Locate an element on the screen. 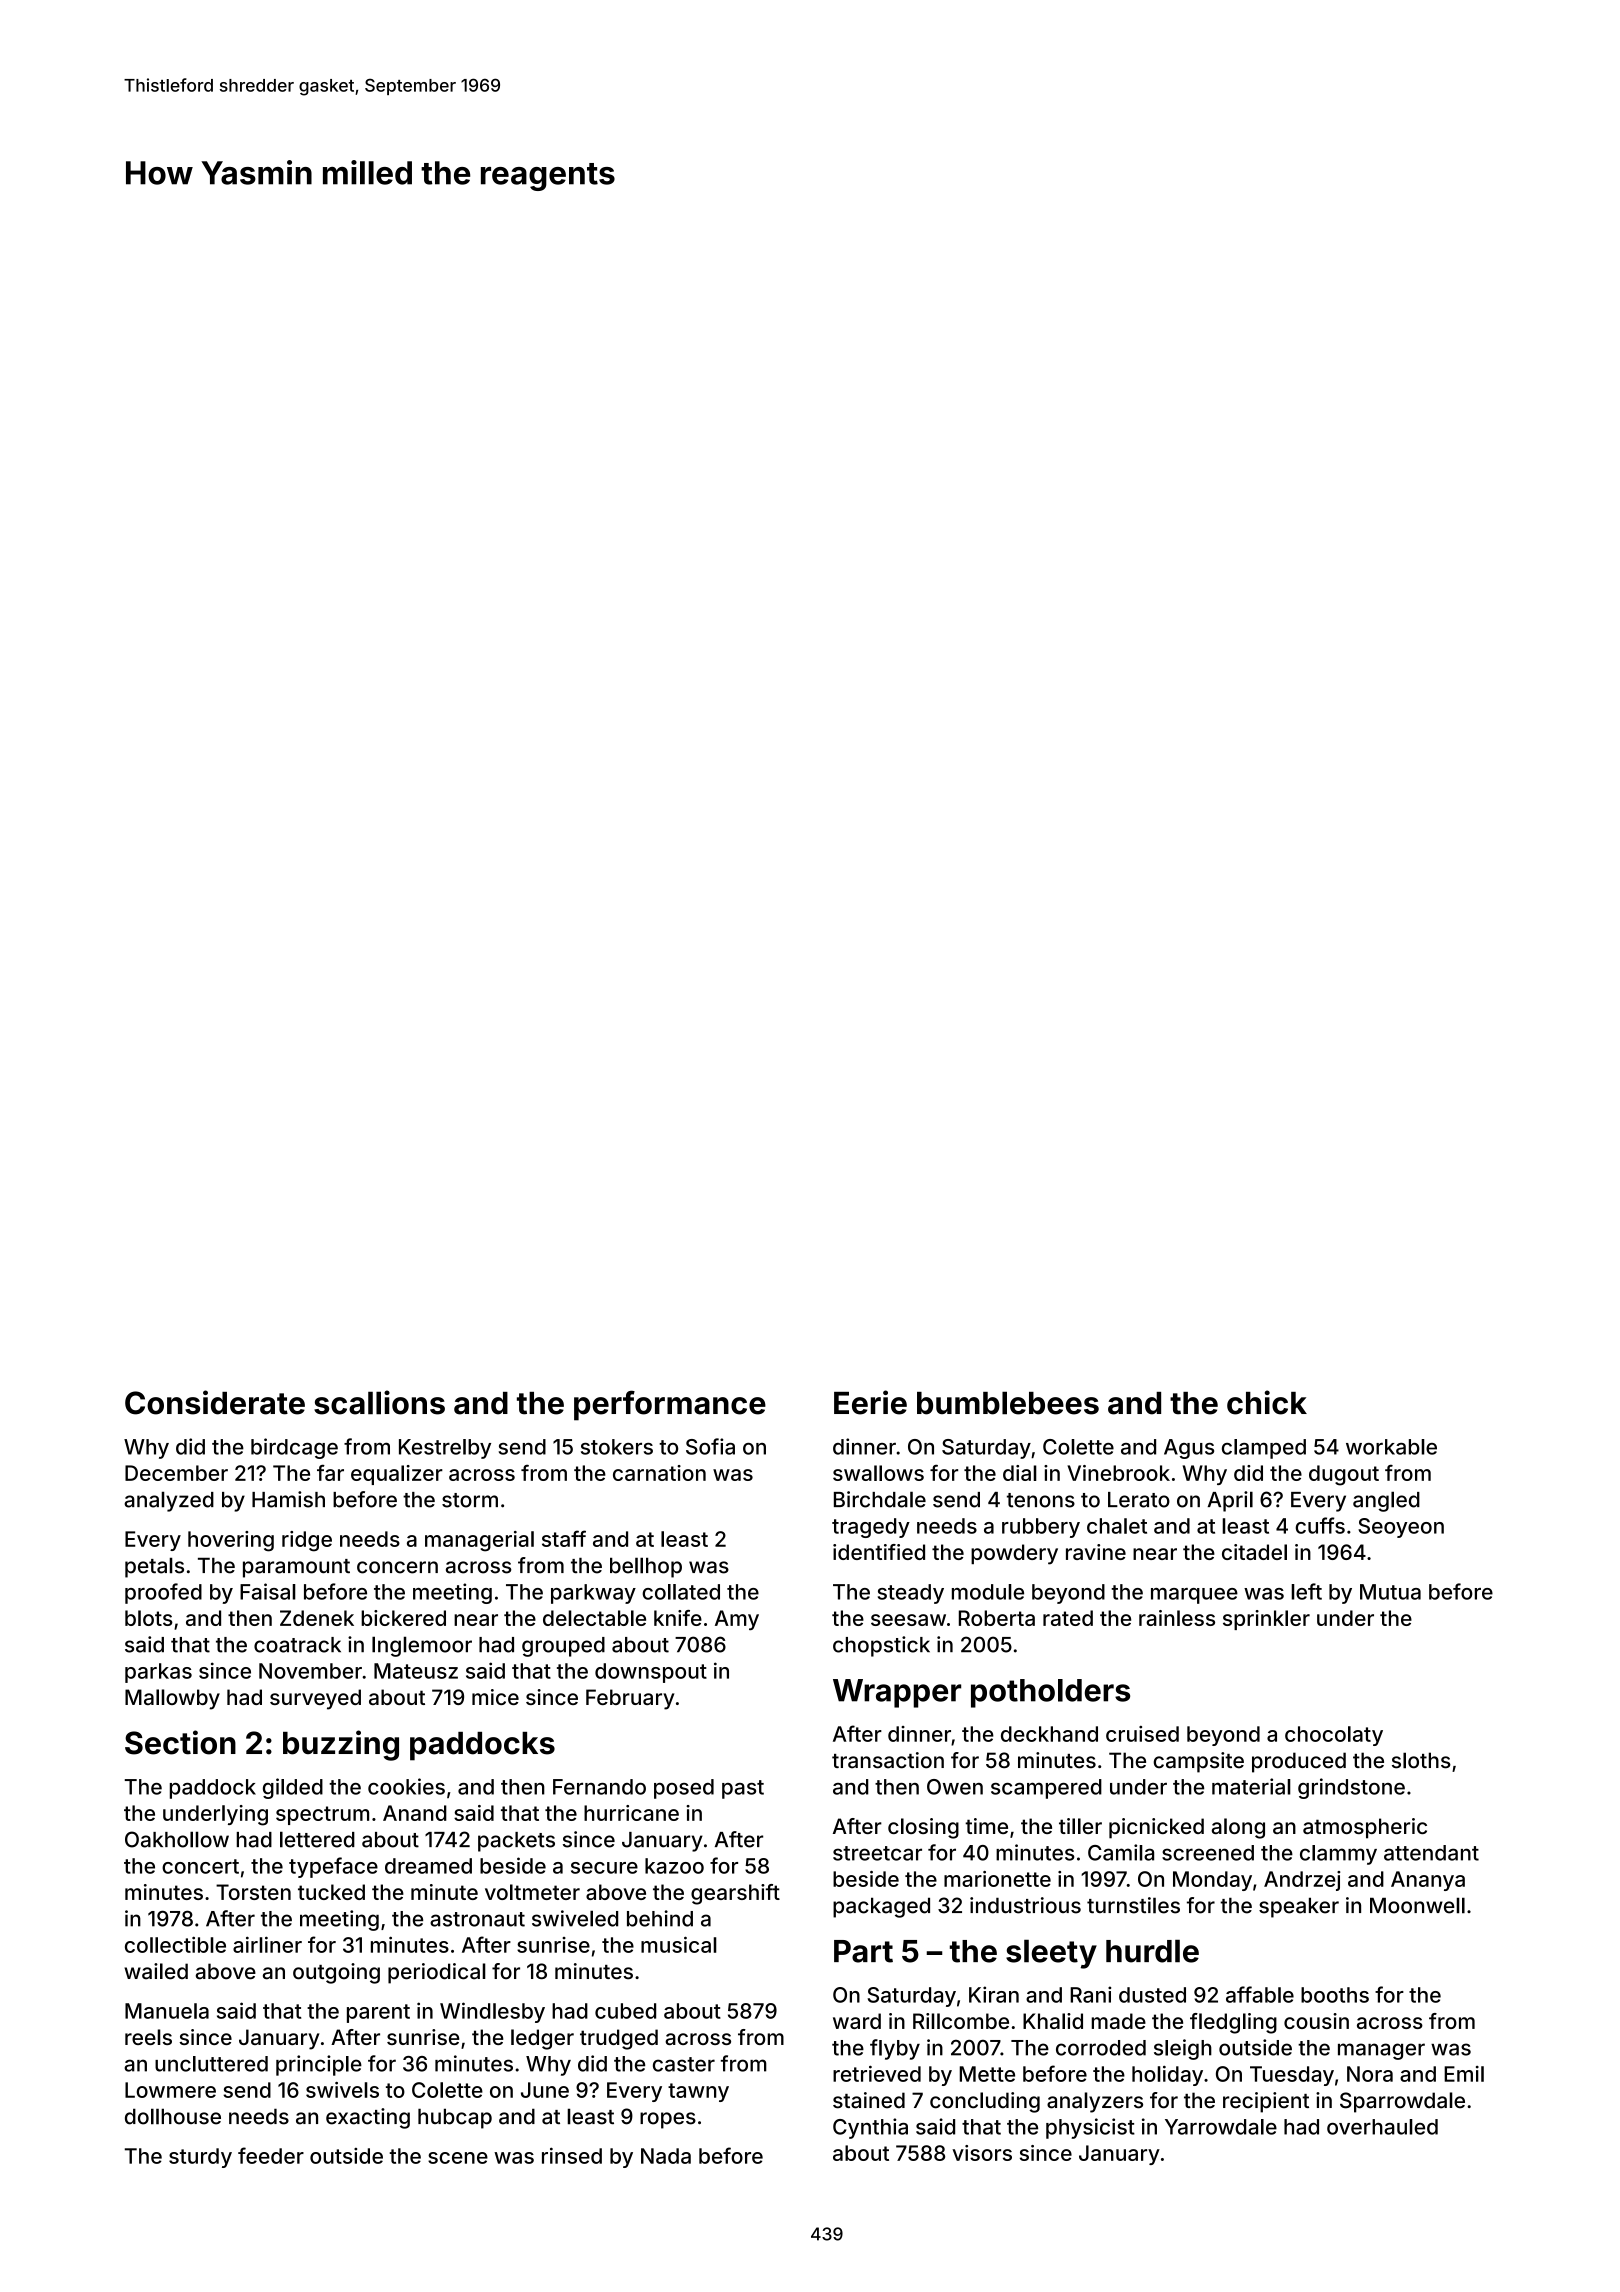  April is located at coordinates (1230, 1501).
